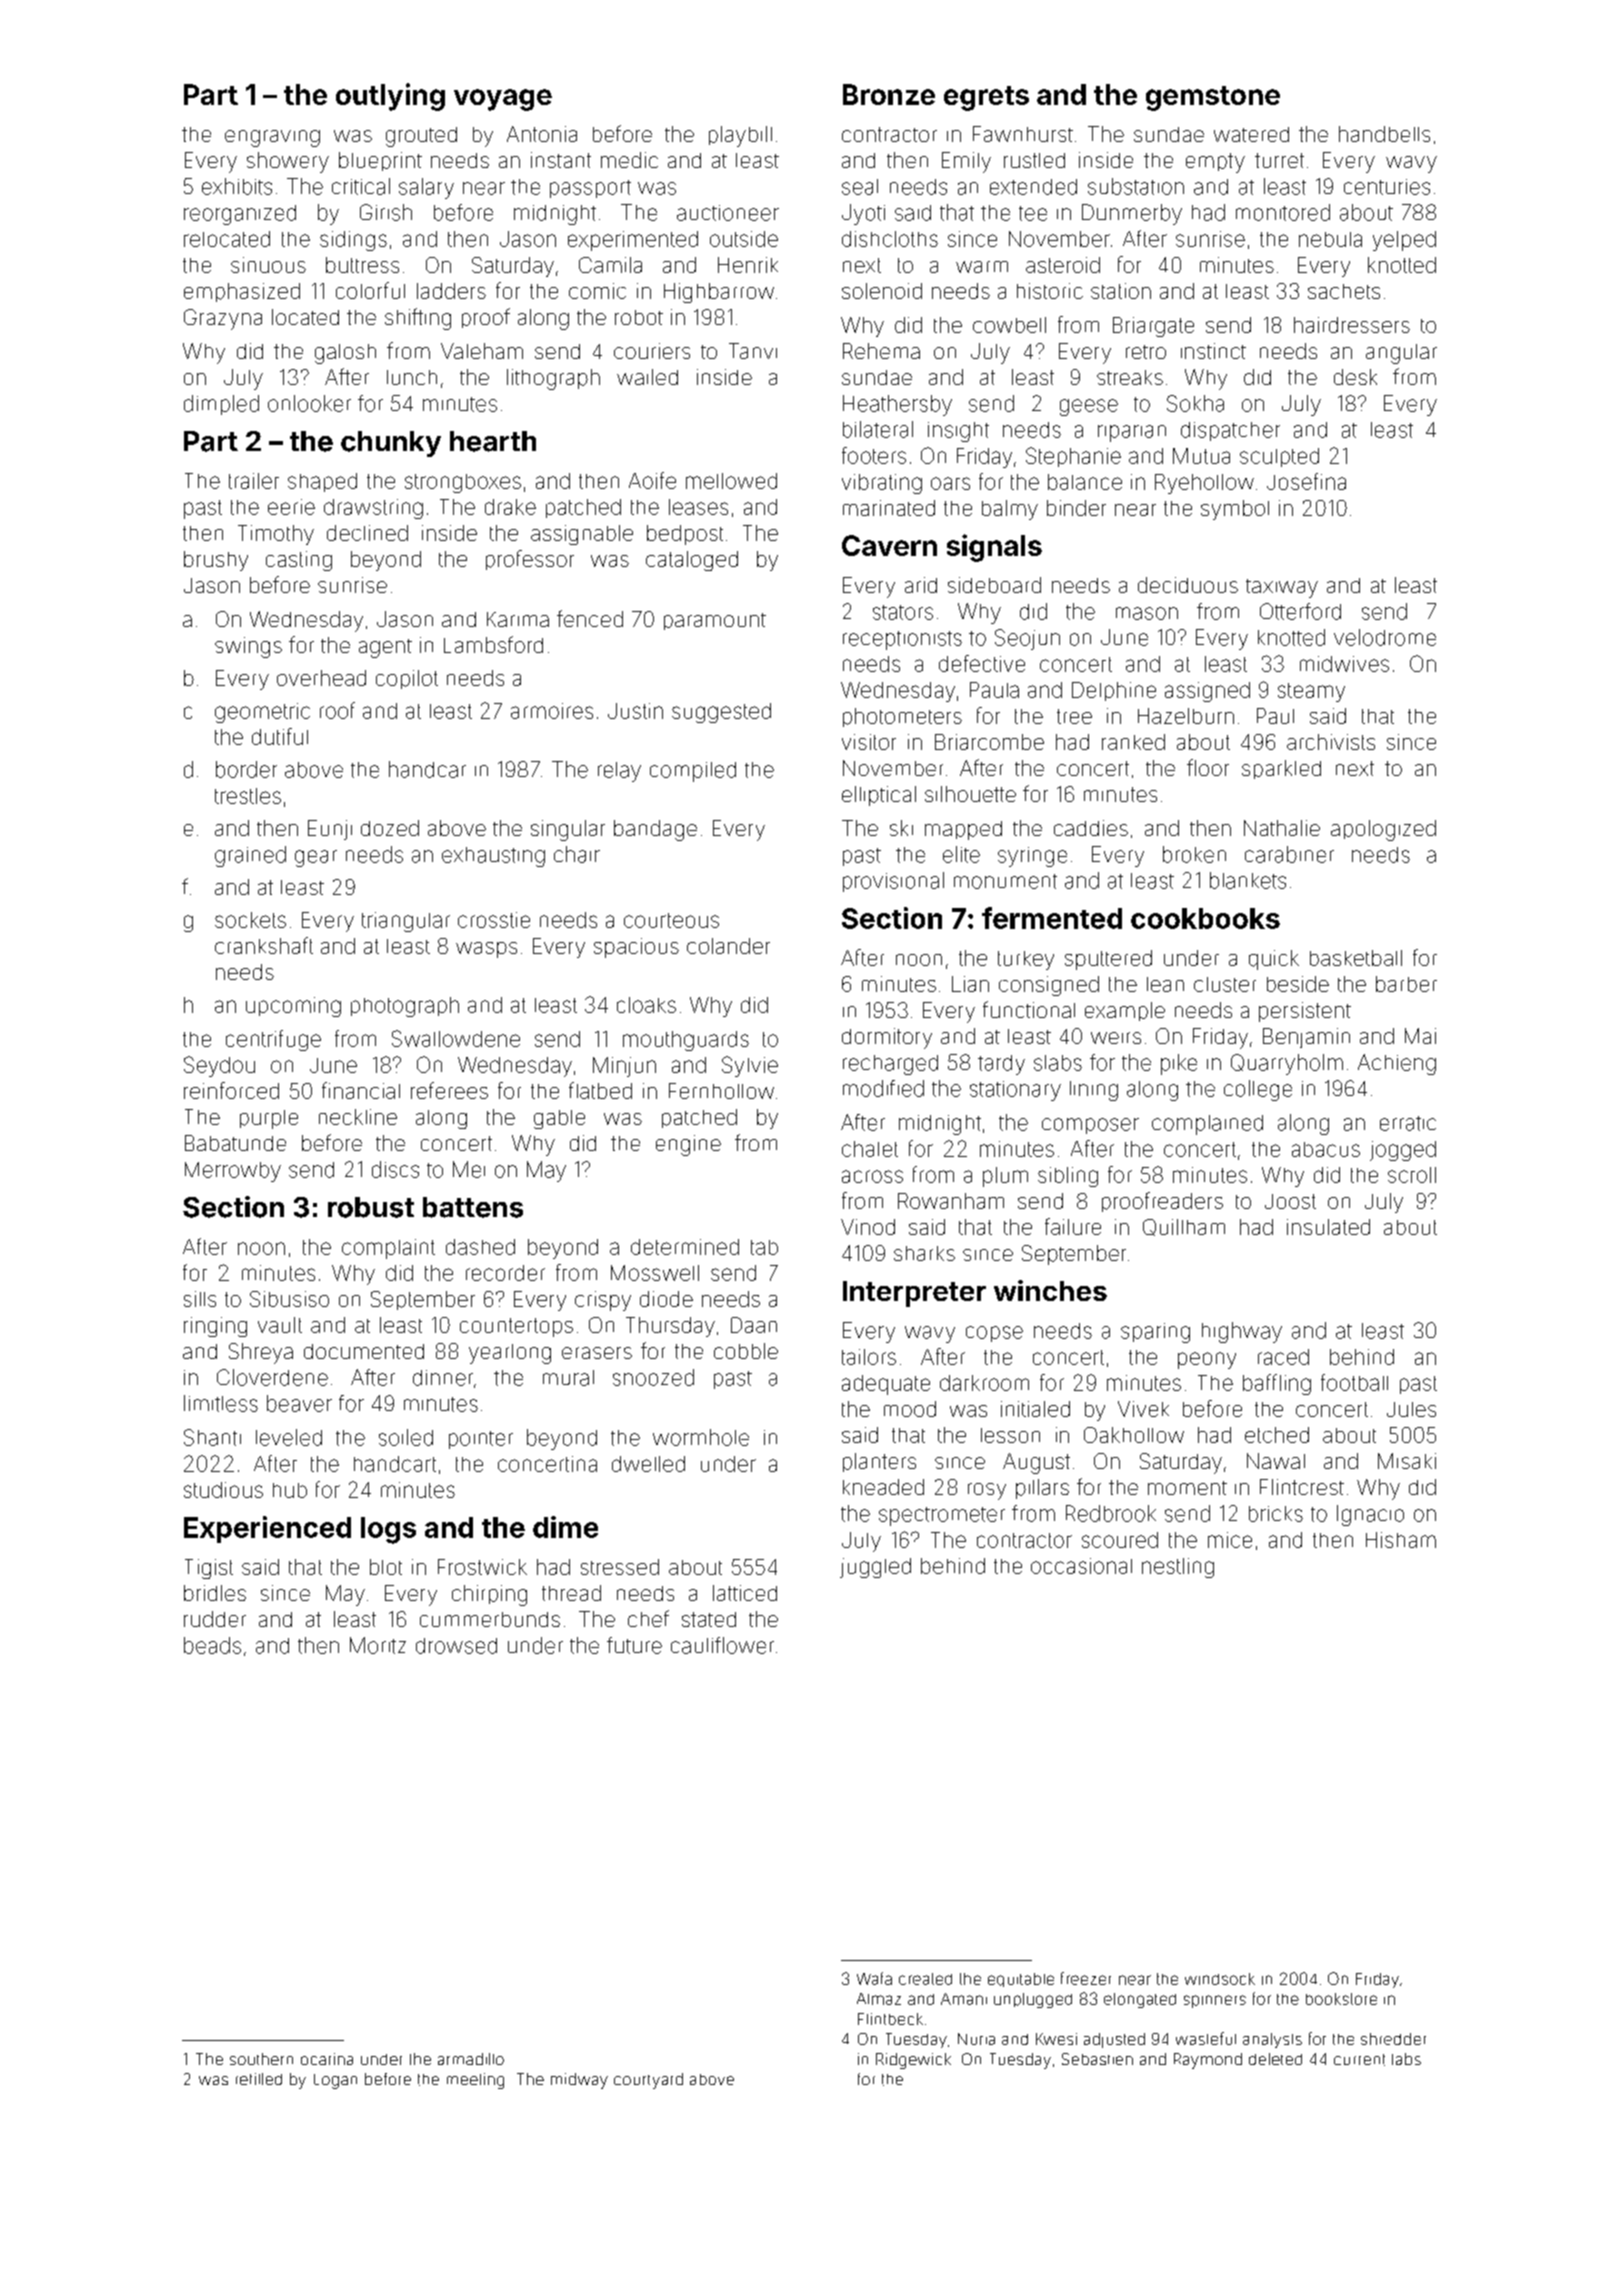 Image resolution: width=1620 pixels, height=2292 pixels. What do you see at coordinates (390, 97) in the screenshot?
I see `outlying` at bounding box center [390, 97].
